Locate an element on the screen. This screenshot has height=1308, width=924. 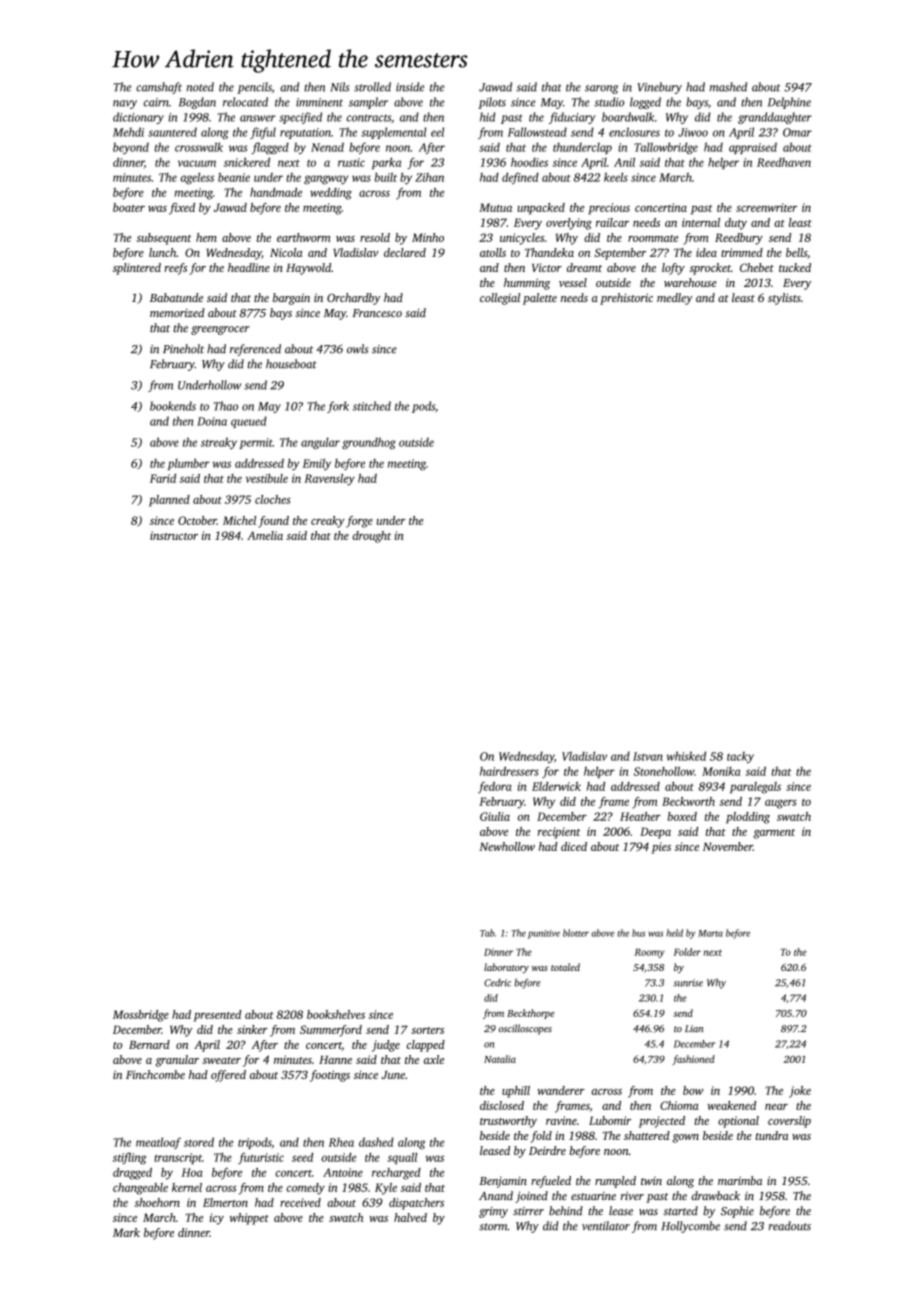
Mark is located at coordinates (126, 1232).
